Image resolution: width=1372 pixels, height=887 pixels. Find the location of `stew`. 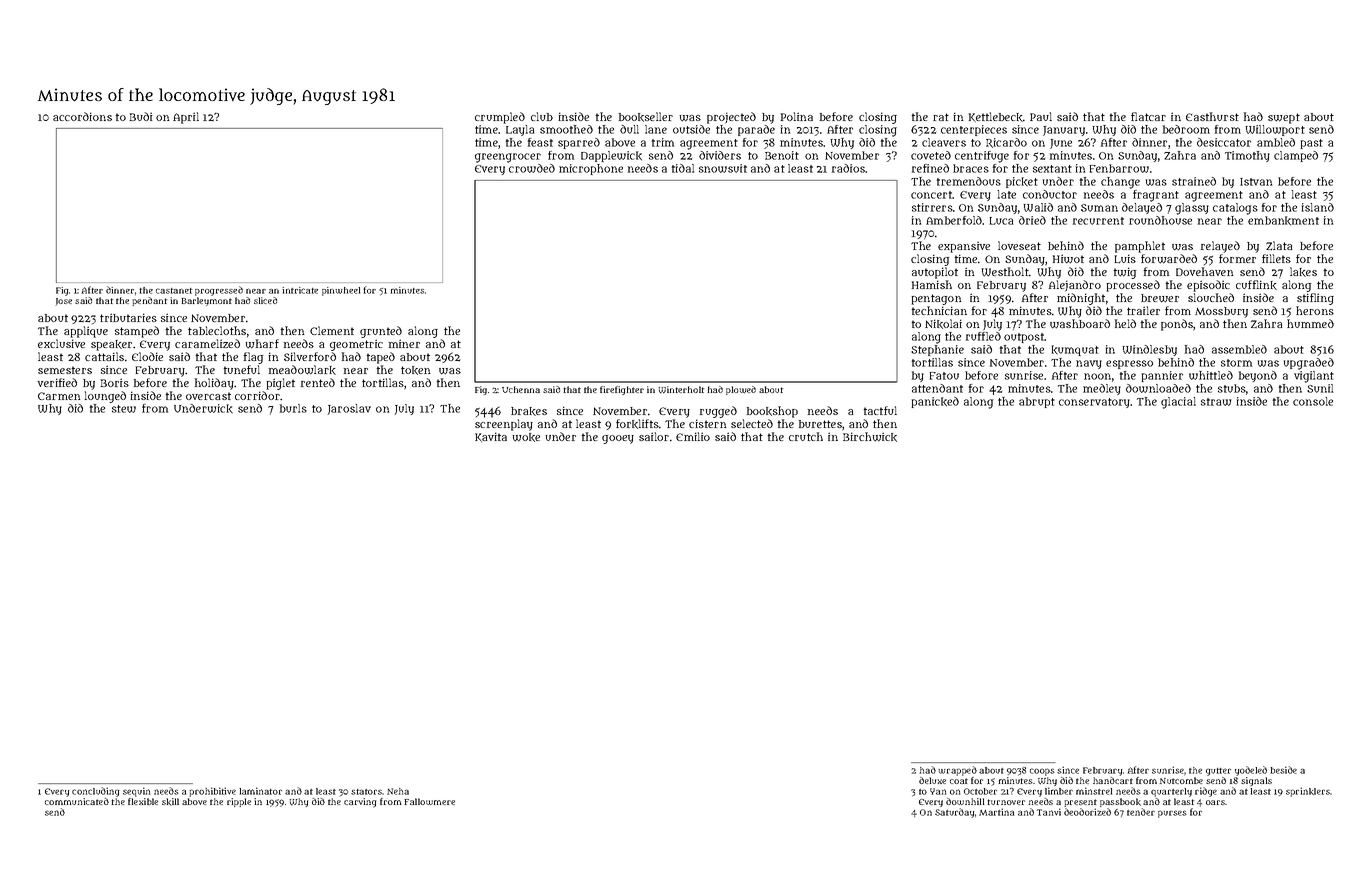

stew is located at coordinates (124, 409).
